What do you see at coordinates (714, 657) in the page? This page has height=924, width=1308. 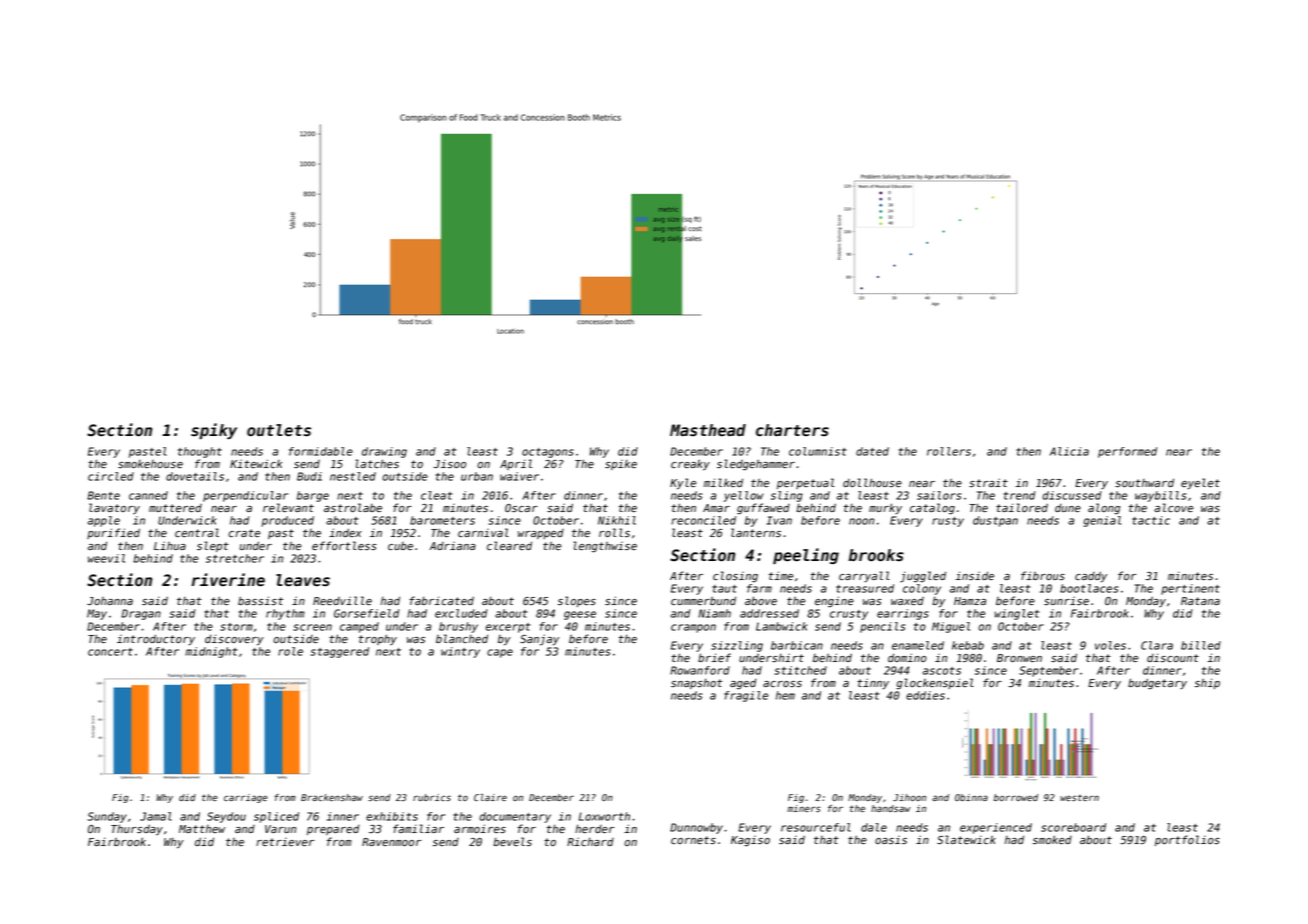 I see `brief` at bounding box center [714, 657].
